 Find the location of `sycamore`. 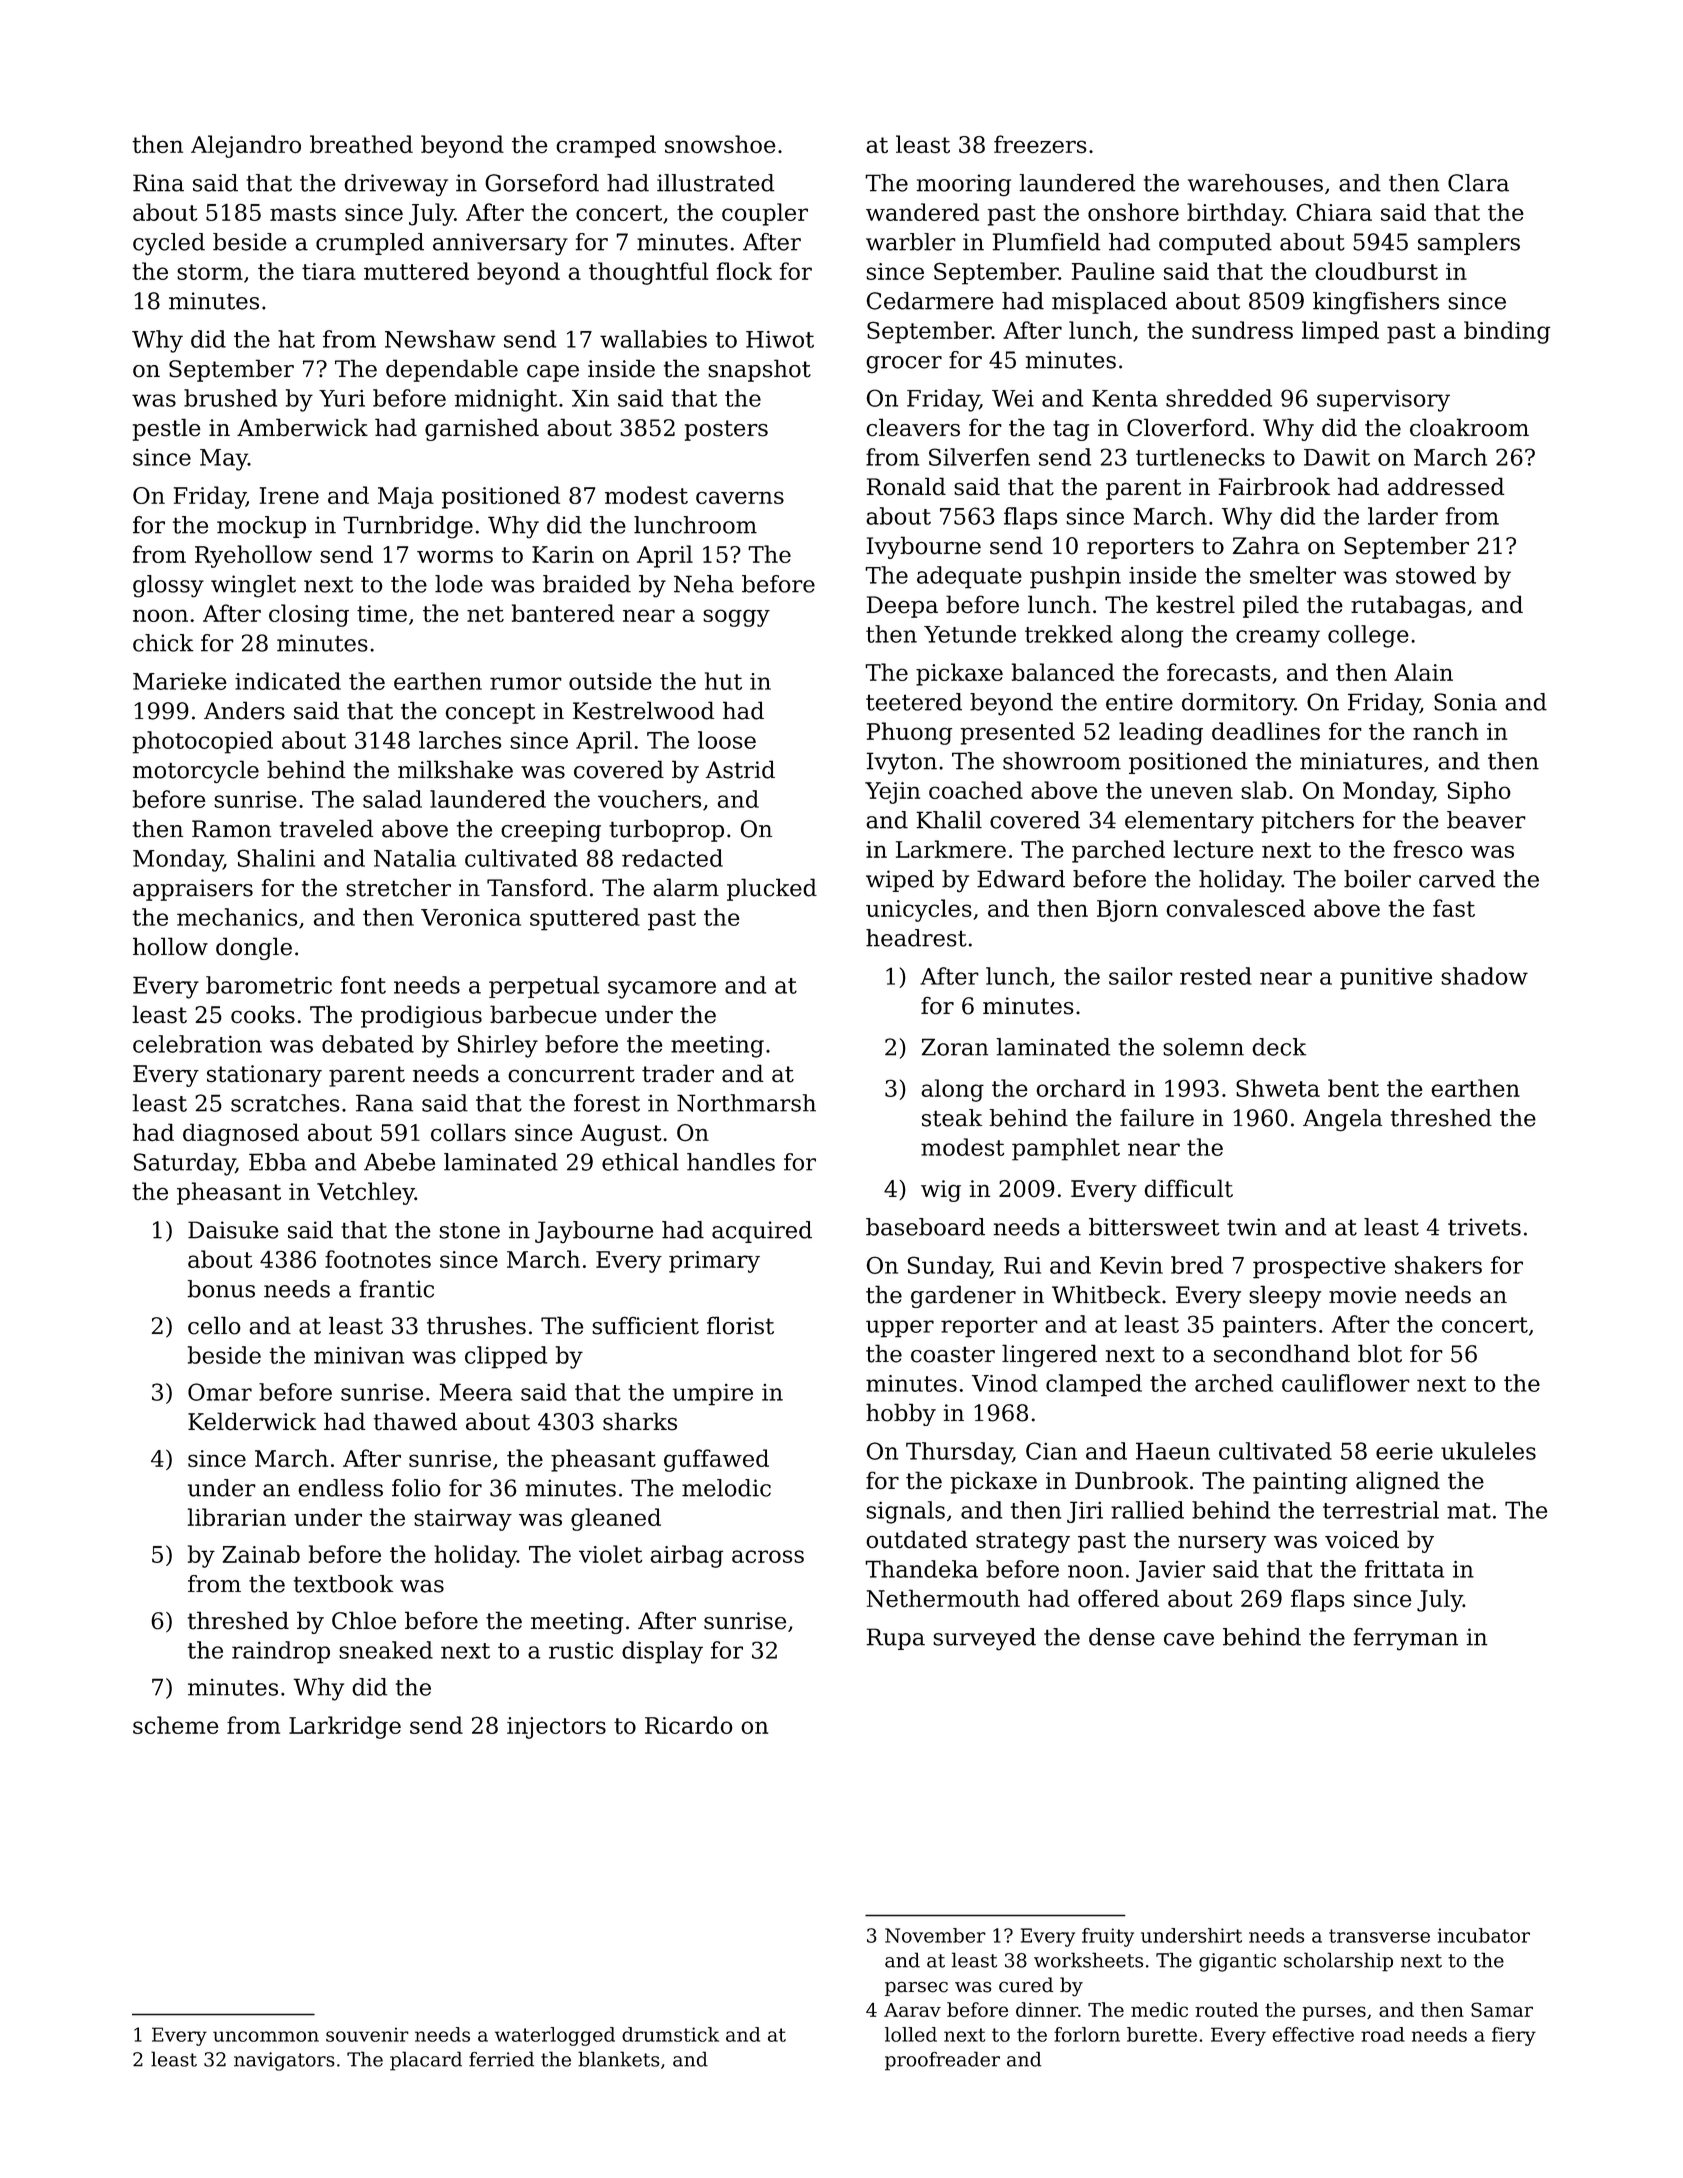

sycamore is located at coordinates (662, 990).
